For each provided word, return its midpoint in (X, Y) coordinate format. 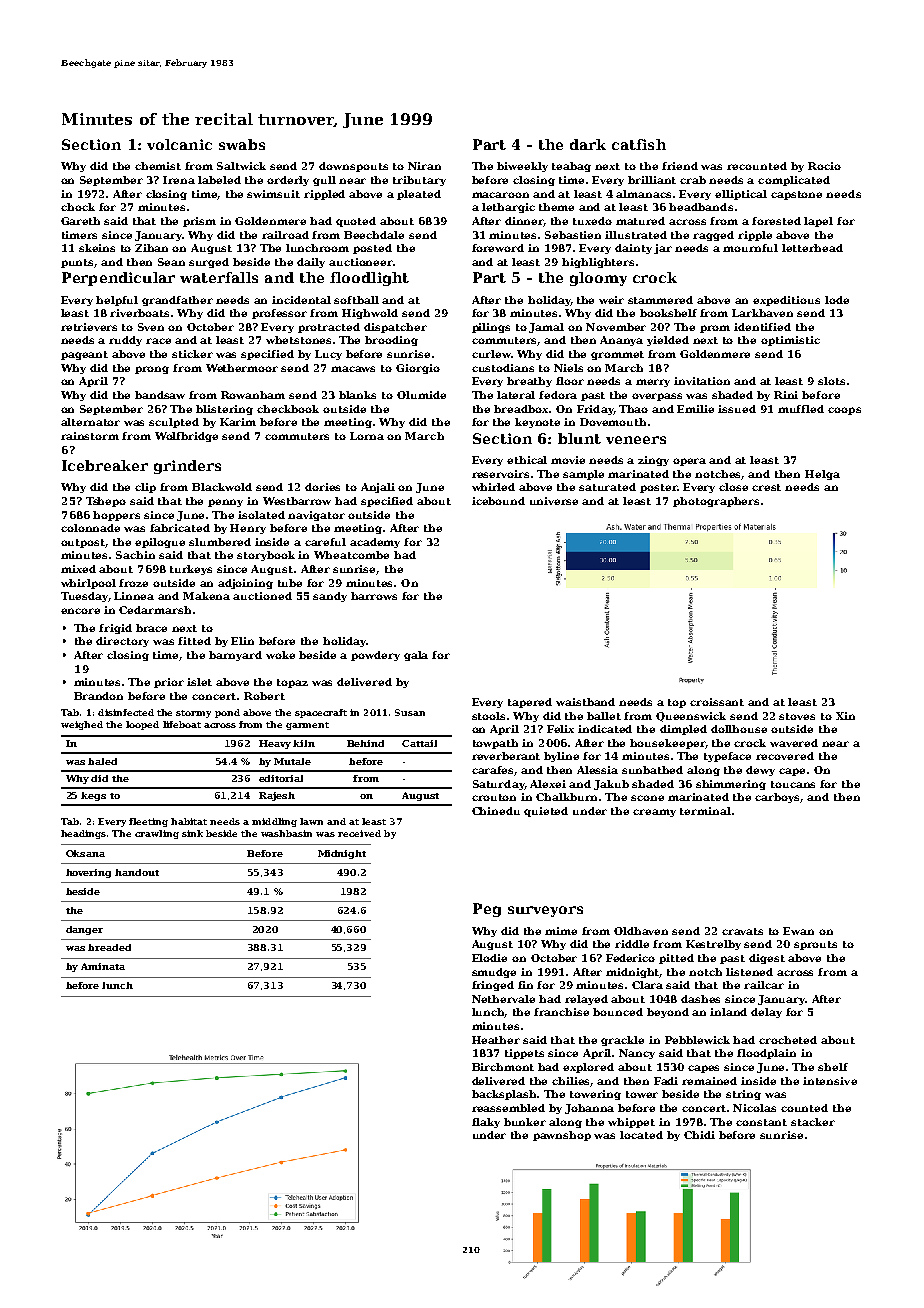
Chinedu (496, 811)
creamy (654, 813)
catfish (639, 144)
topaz (292, 683)
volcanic (179, 144)
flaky (486, 1123)
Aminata (103, 966)
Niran (424, 166)
